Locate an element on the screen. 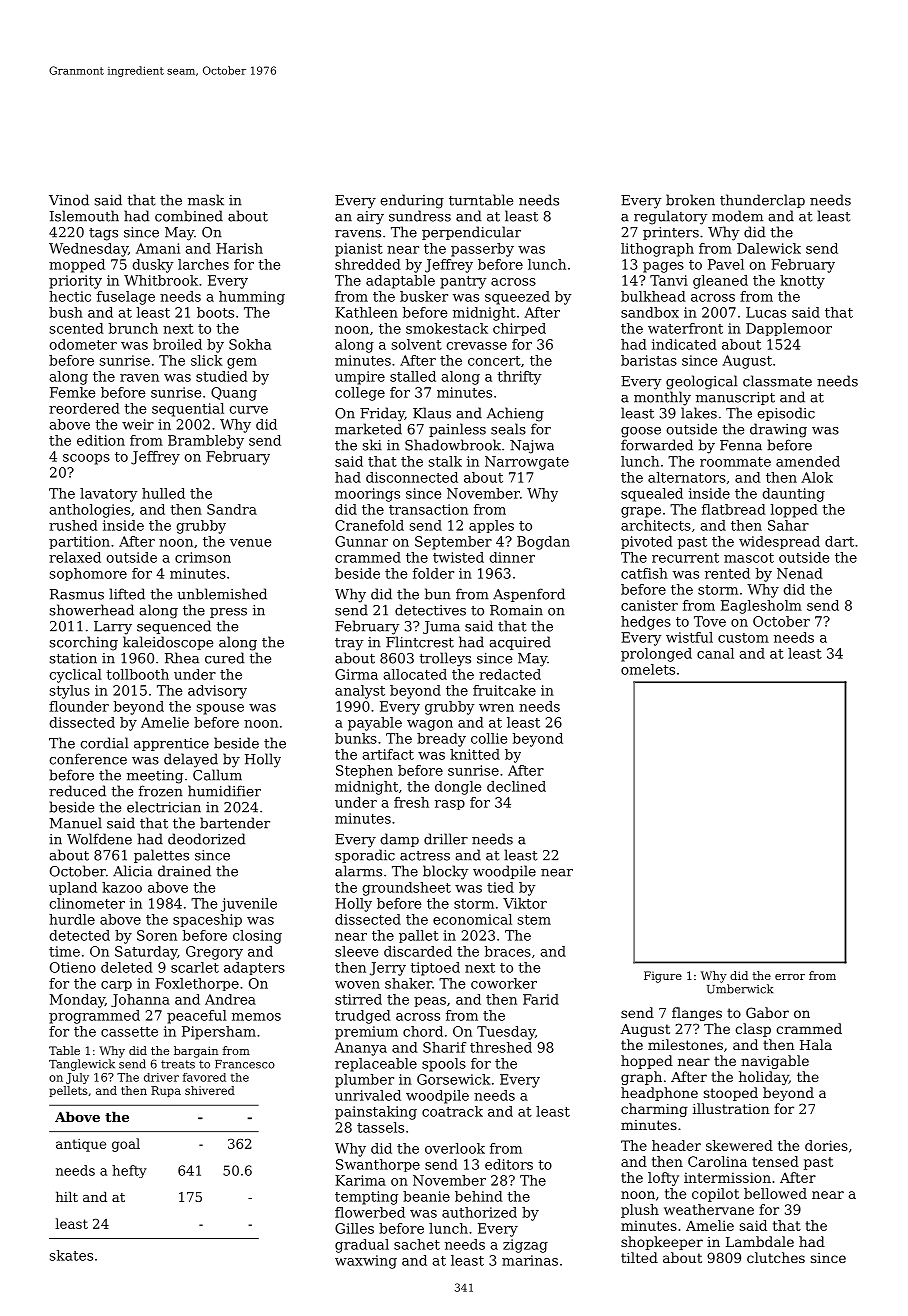 The height and width of the screenshot is (1316, 908). dusky is located at coordinates (152, 266).
